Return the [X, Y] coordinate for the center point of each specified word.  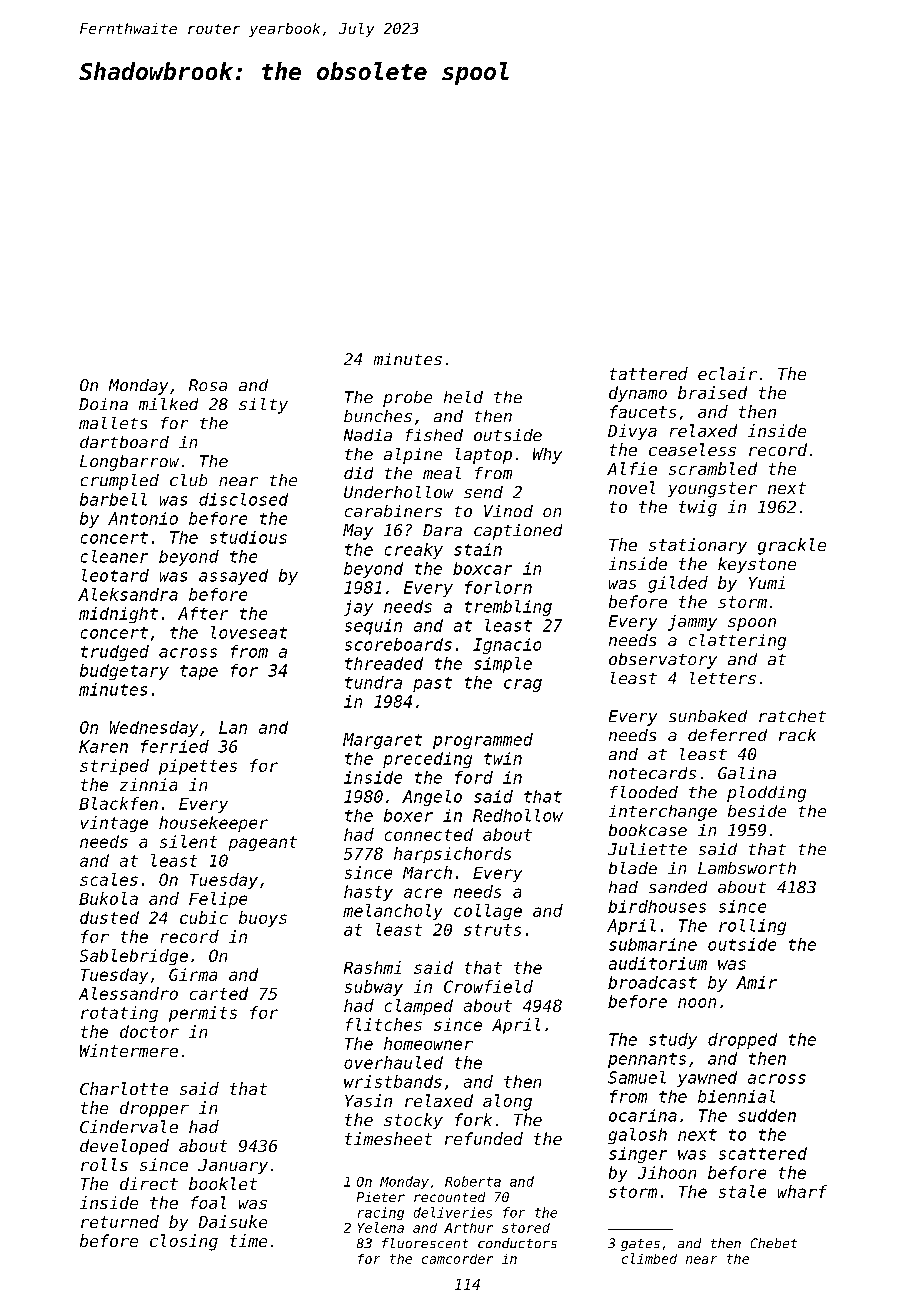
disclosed [243, 499]
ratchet [792, 716]
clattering [737, 642]
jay [358, 608]
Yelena [381, 1227]
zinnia [148, 784]
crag [523, 685]
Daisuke [233, 1221]
